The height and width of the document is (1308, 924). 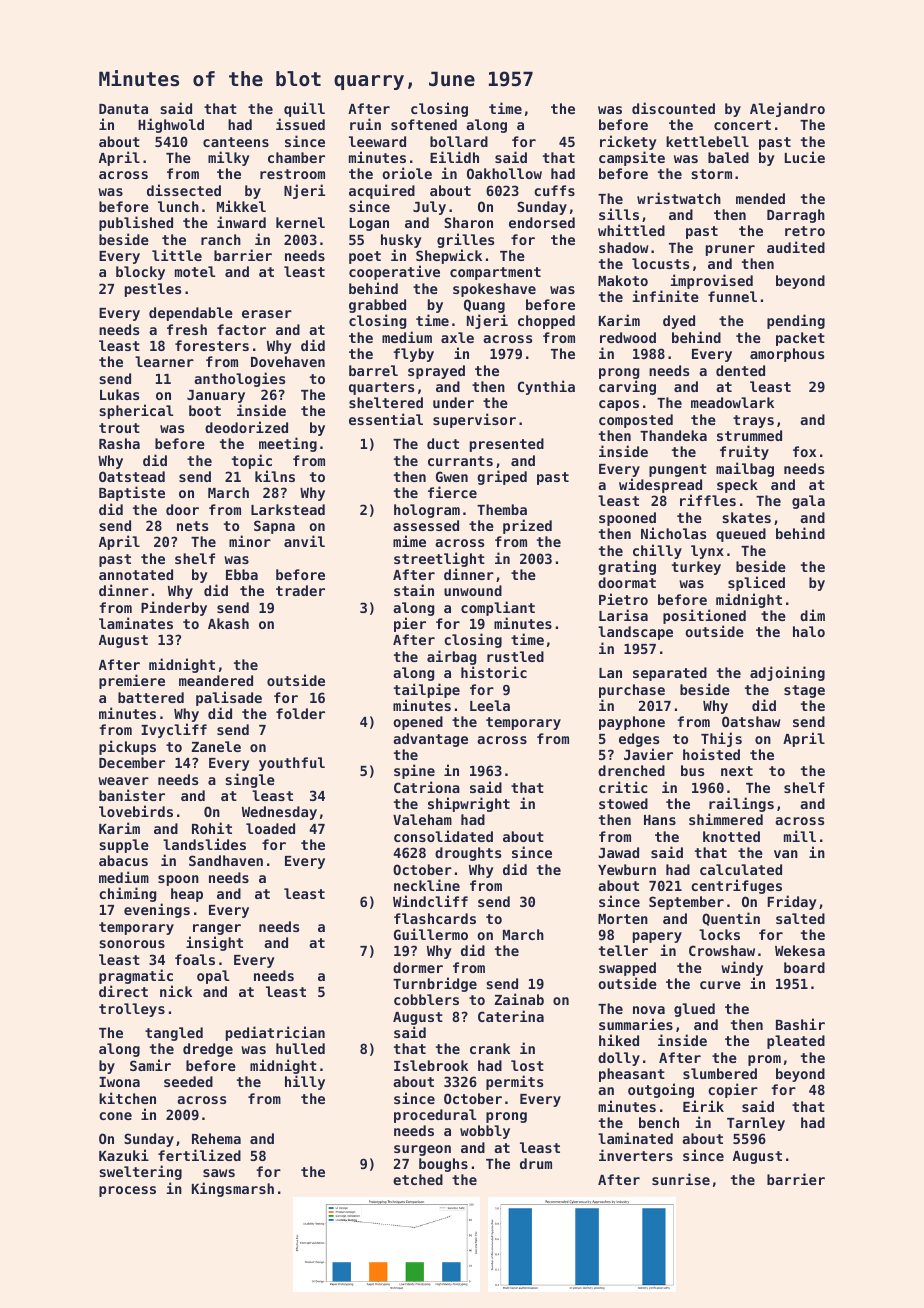 I want to click on grating, so click(x=627, y=567).
